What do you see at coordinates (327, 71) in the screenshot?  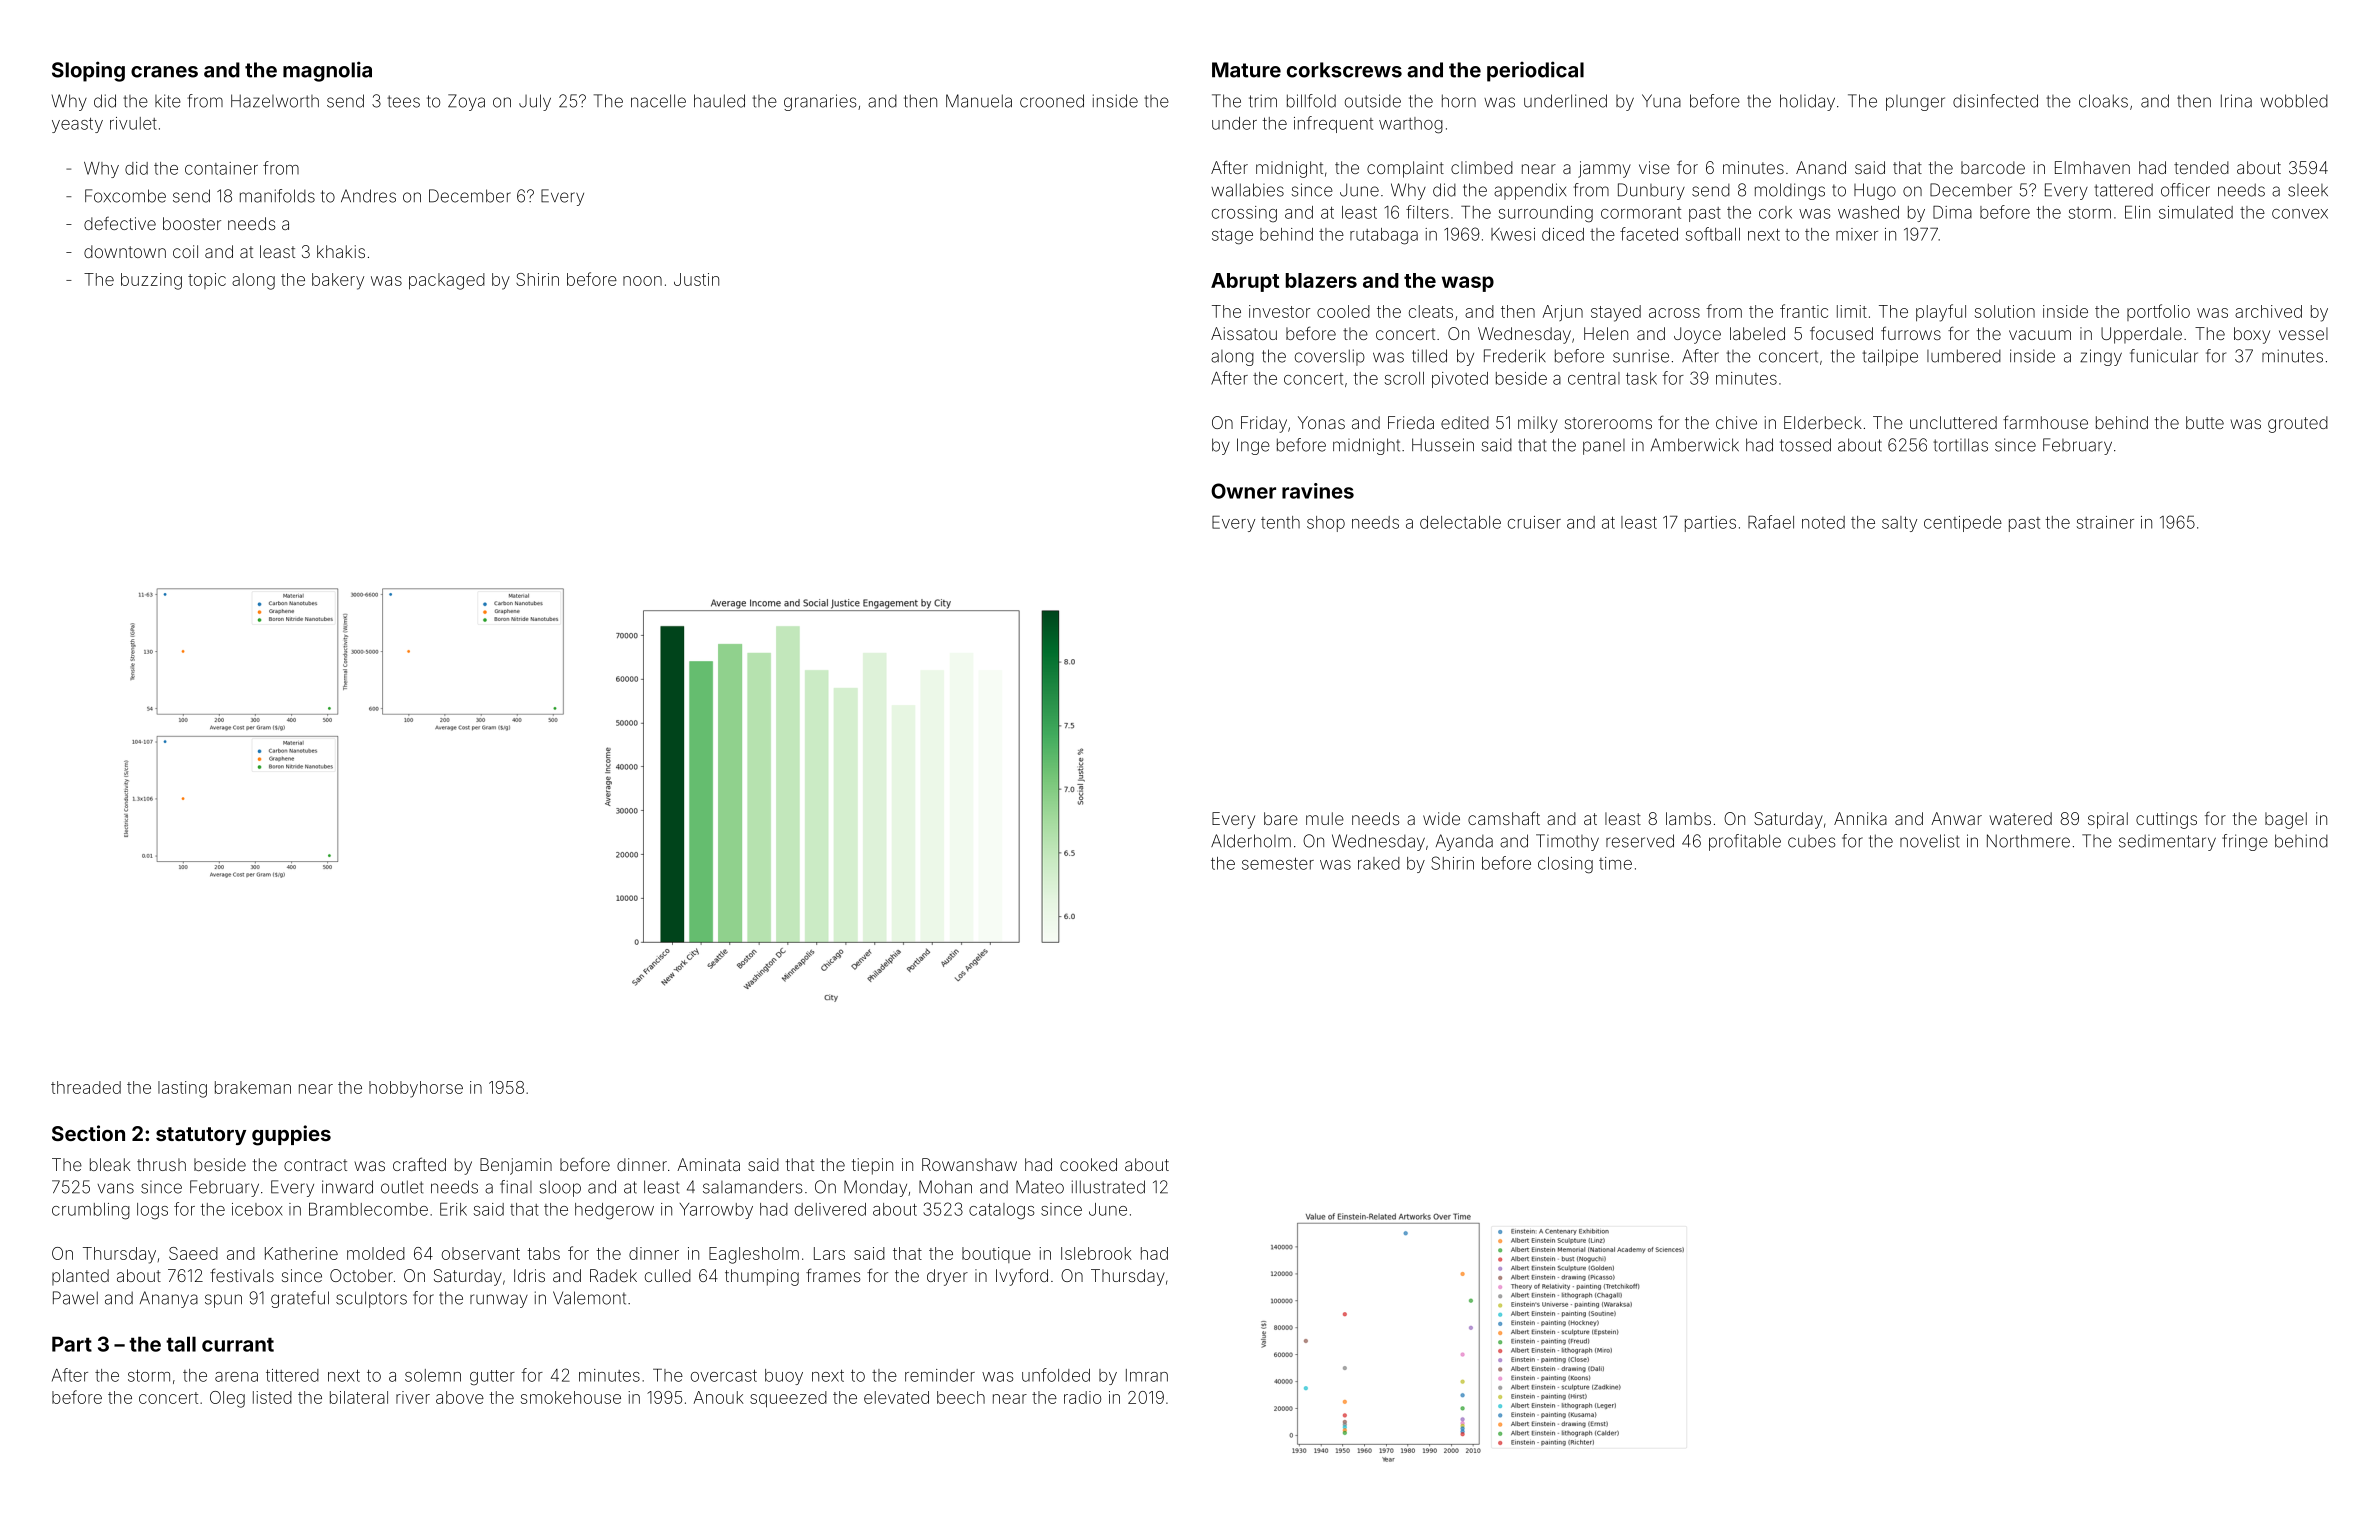 I see `magnolia` at bounding box center [327, 71].
